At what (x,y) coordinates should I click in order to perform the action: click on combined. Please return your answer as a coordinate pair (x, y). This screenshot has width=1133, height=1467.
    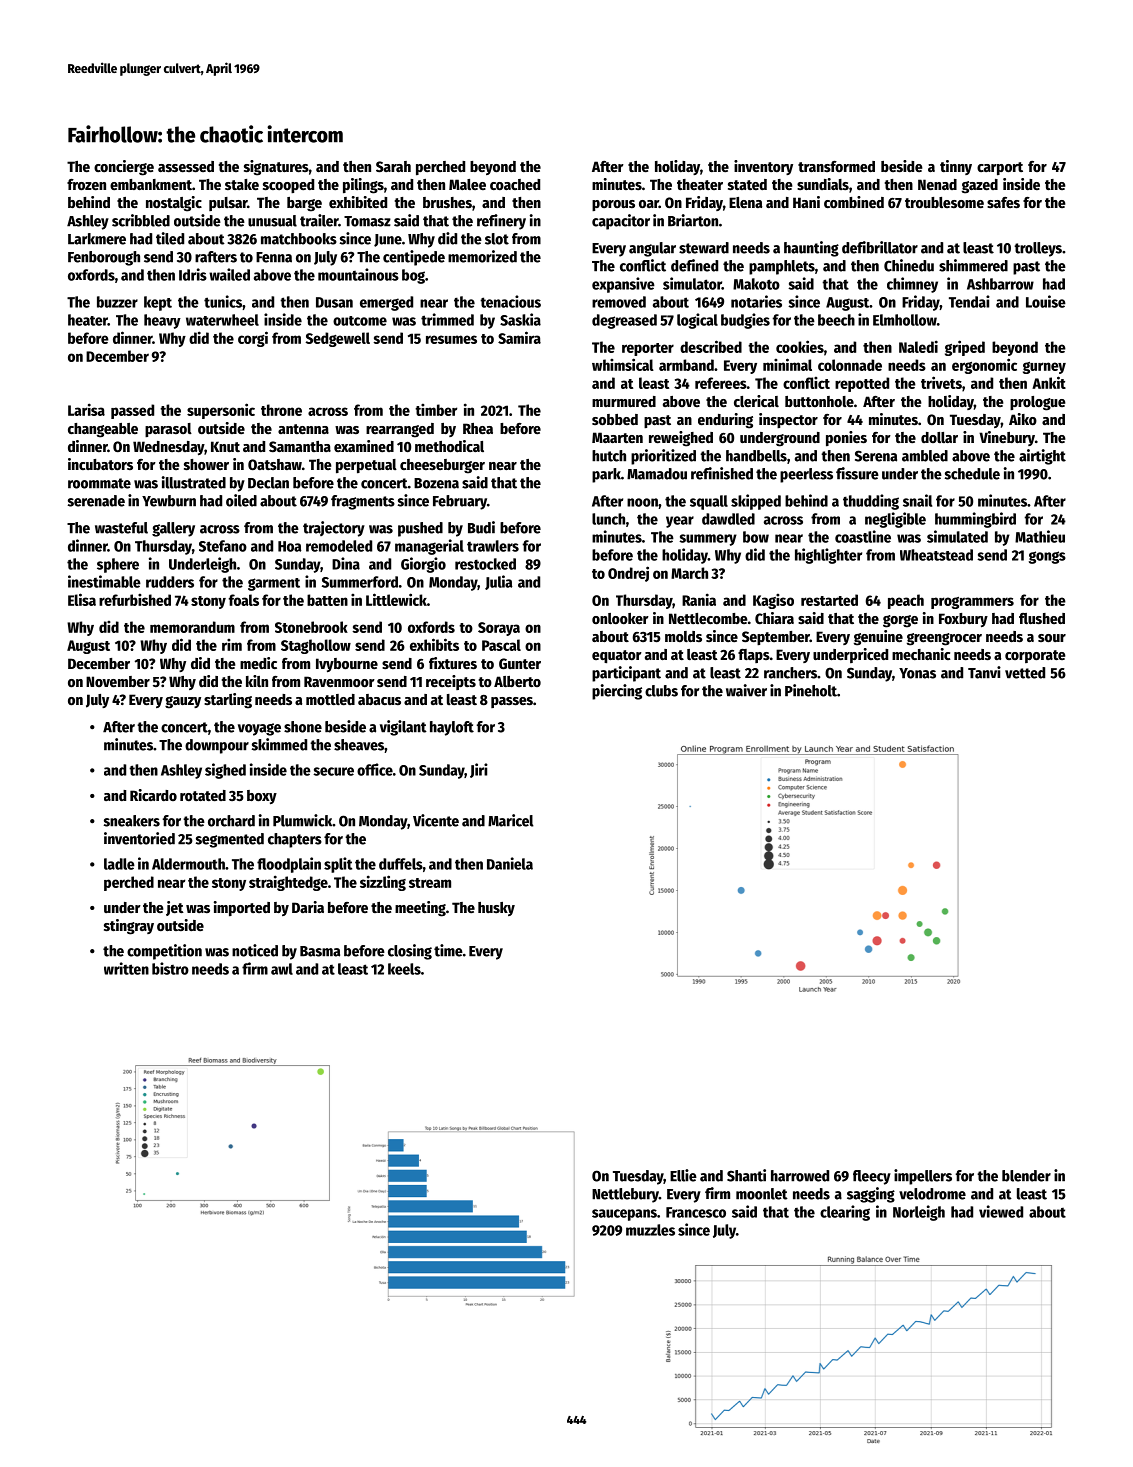
    Looking at the image, I should click on (854, 202).
